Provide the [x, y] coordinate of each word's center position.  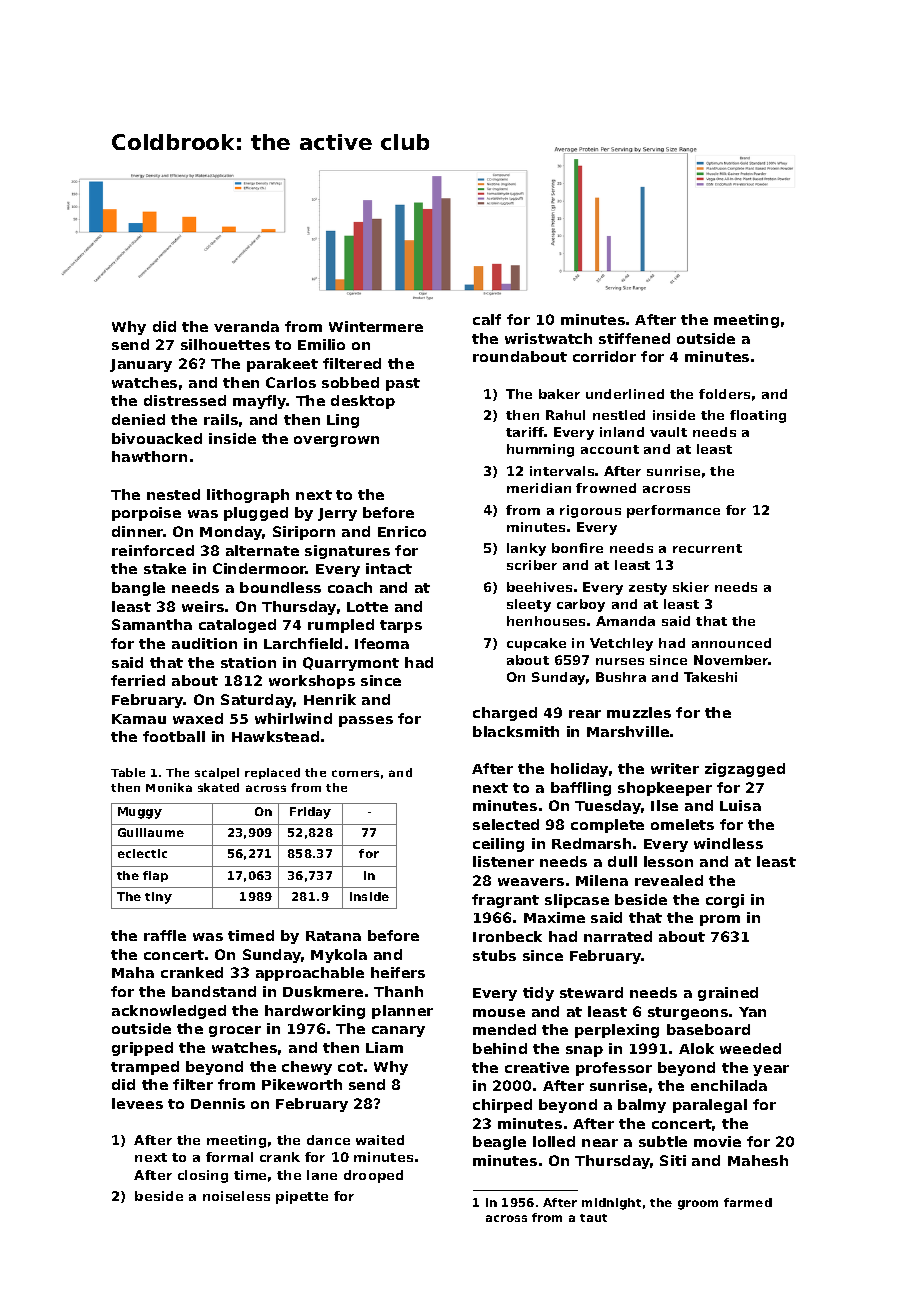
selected [506, 824]
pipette [302, 1197]
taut [593, 1218]
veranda [246, 326]
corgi [725, 901]
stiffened [634, 338]
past [403, 384]
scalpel [217, 773]
